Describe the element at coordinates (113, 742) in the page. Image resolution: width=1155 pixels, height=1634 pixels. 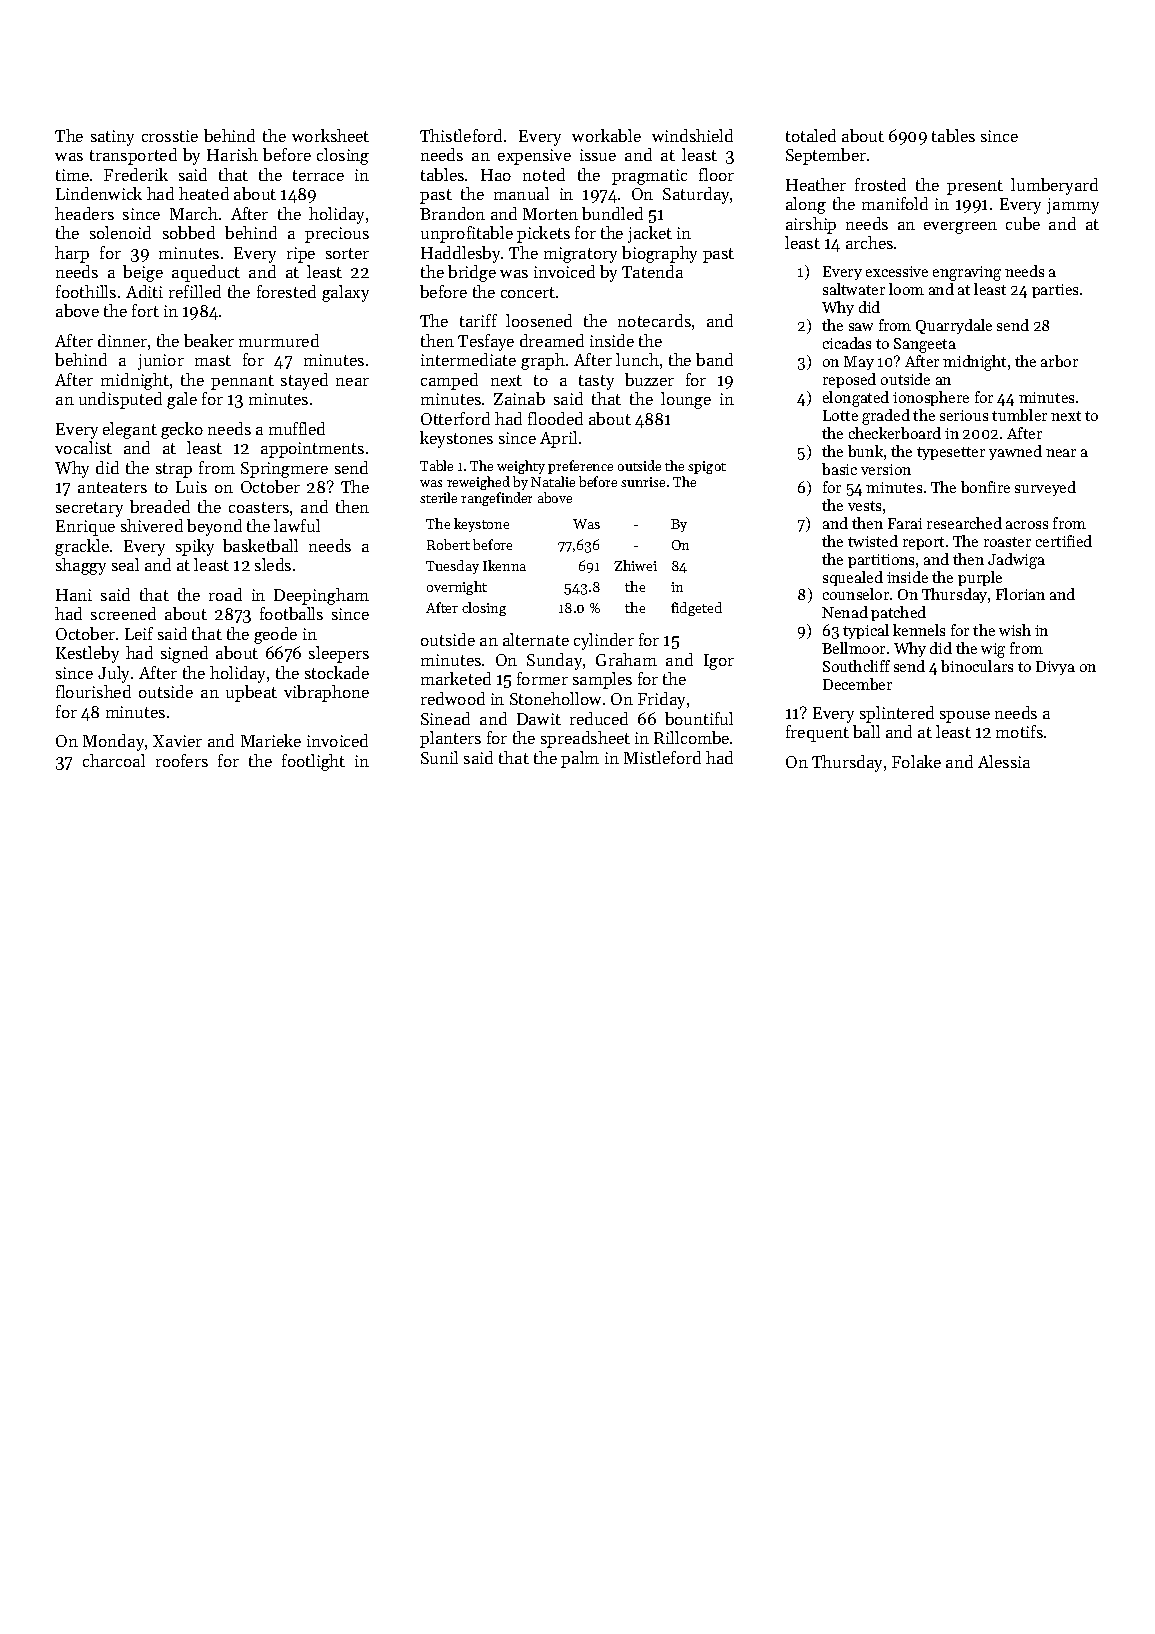
I see `Monday` at that location.
